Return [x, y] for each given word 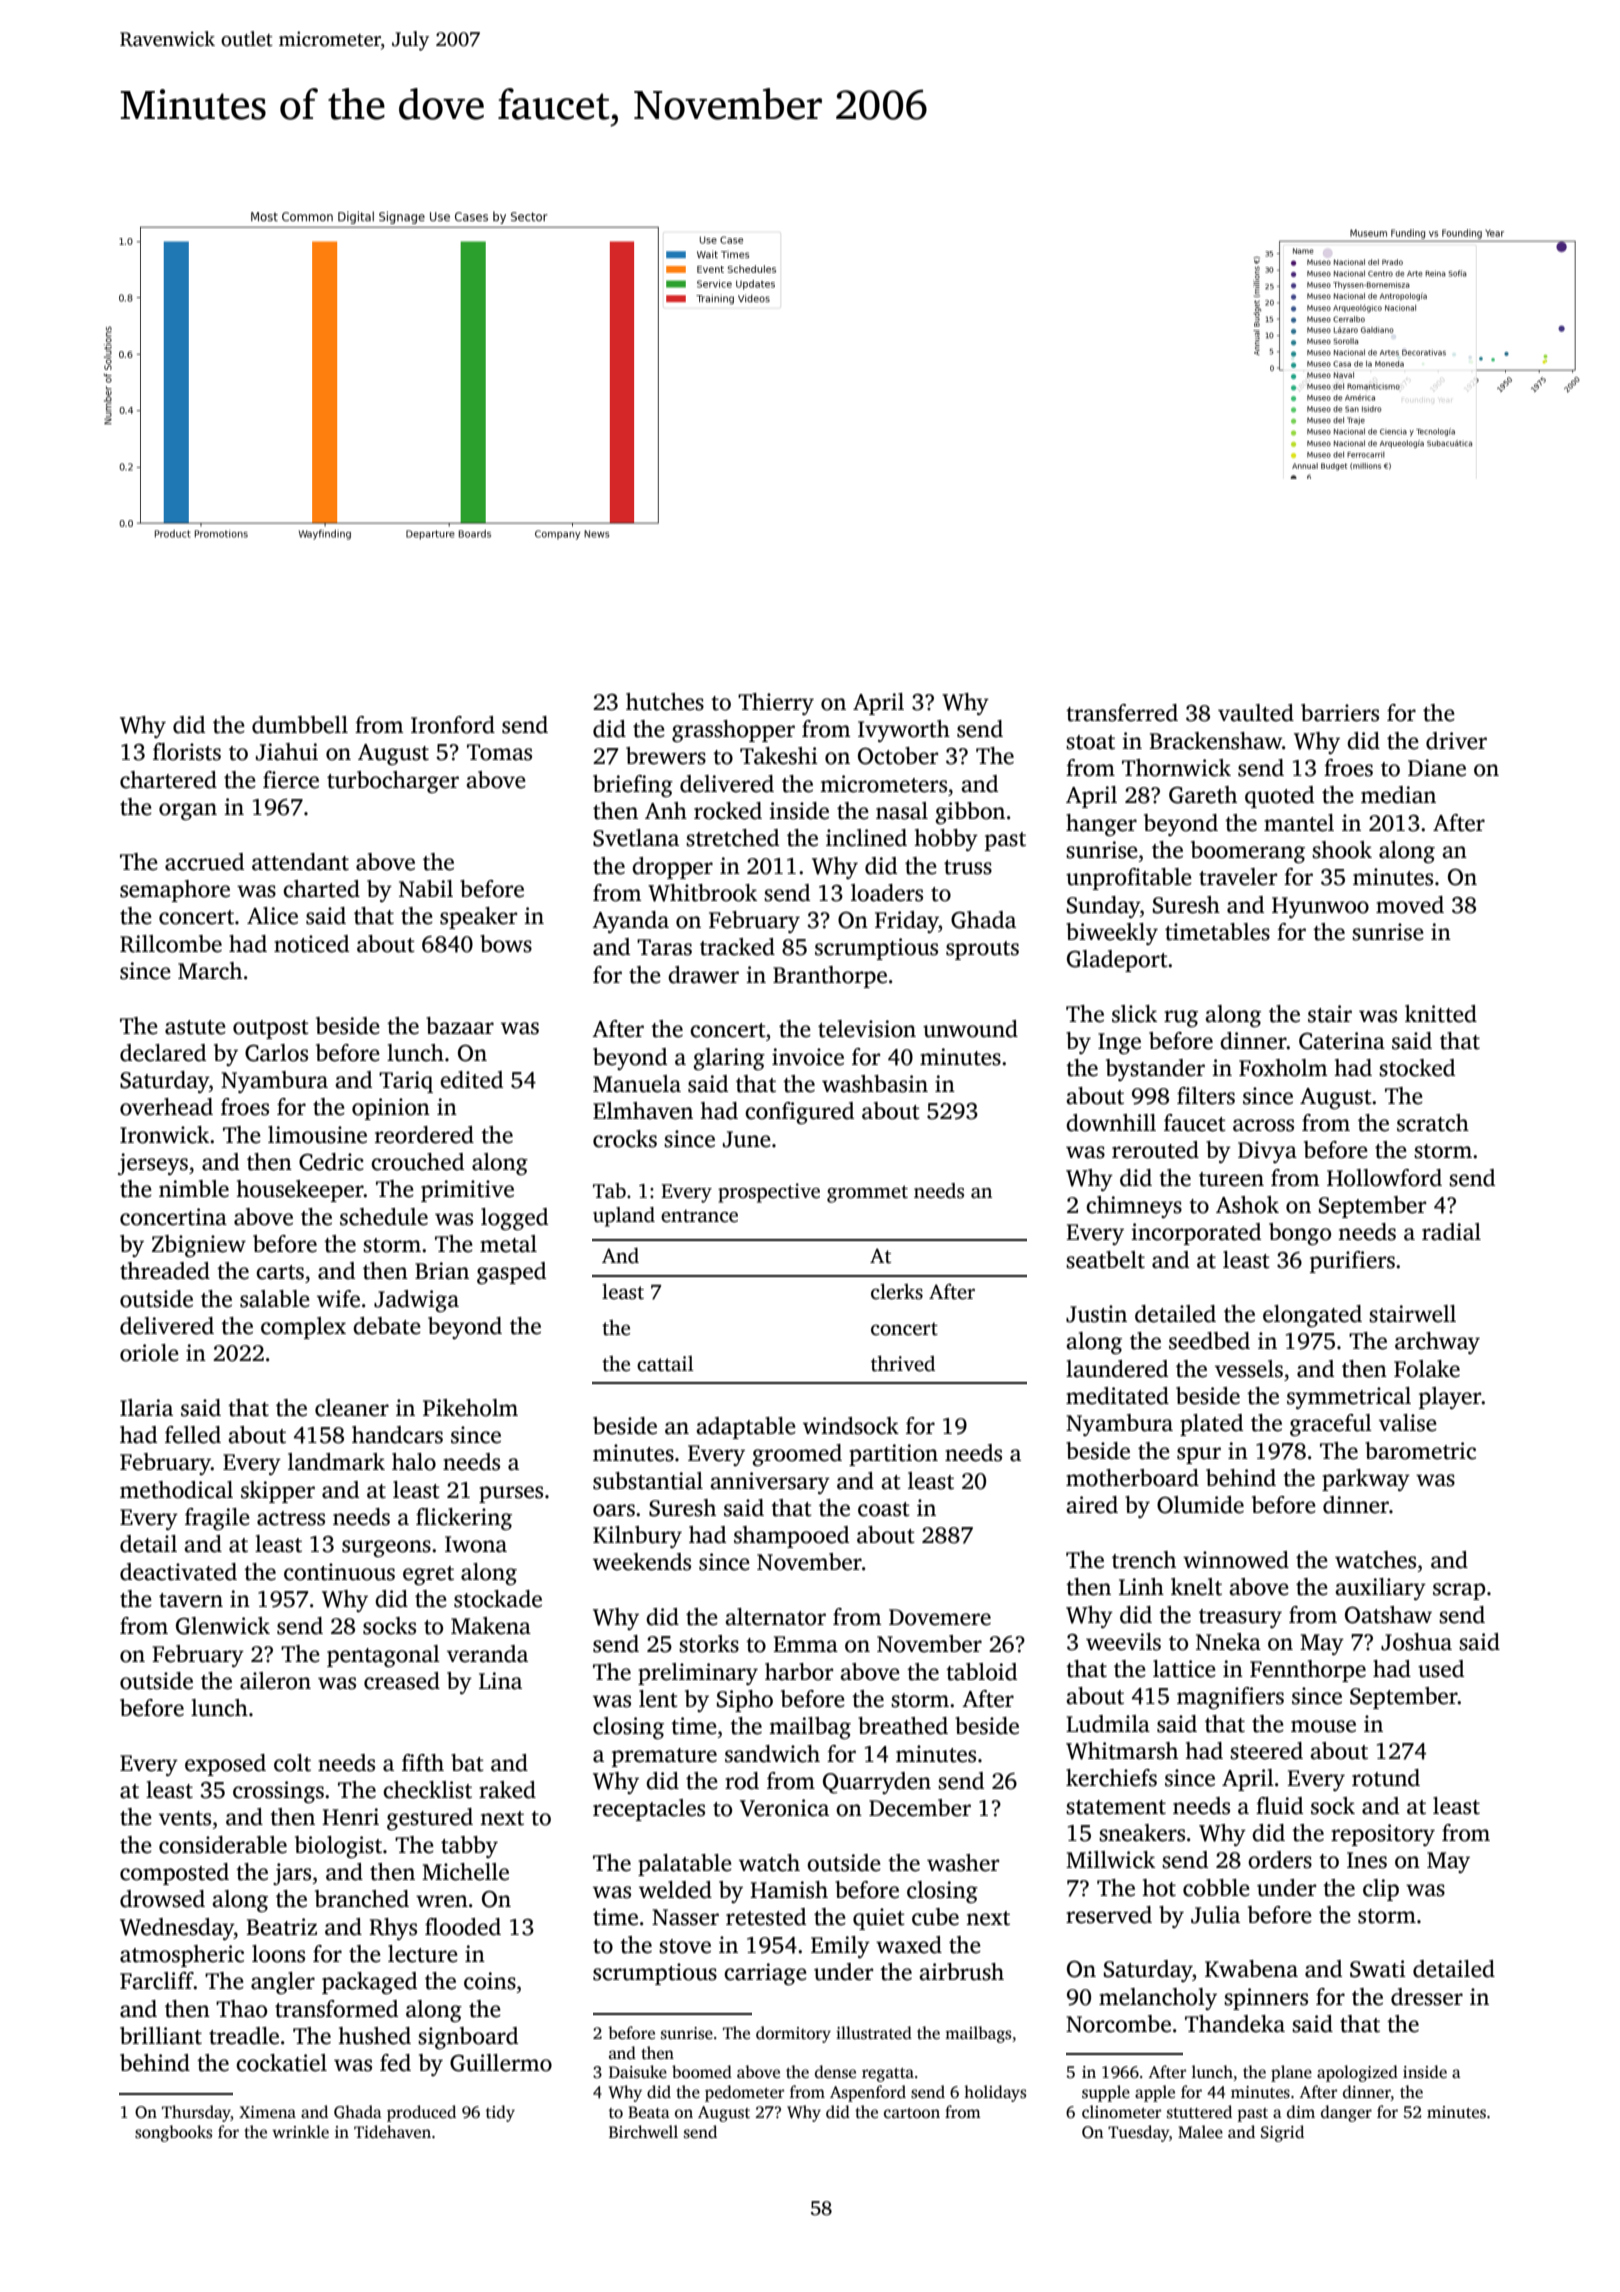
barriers [1340, 713]
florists [187, 752]
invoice [808, 1057]
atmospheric [182, 1956]
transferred [1122, 713]
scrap [1459, 1591]
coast [884, 1509]
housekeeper [300, 1191]
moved [1410, 905]
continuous [339, 1572]
